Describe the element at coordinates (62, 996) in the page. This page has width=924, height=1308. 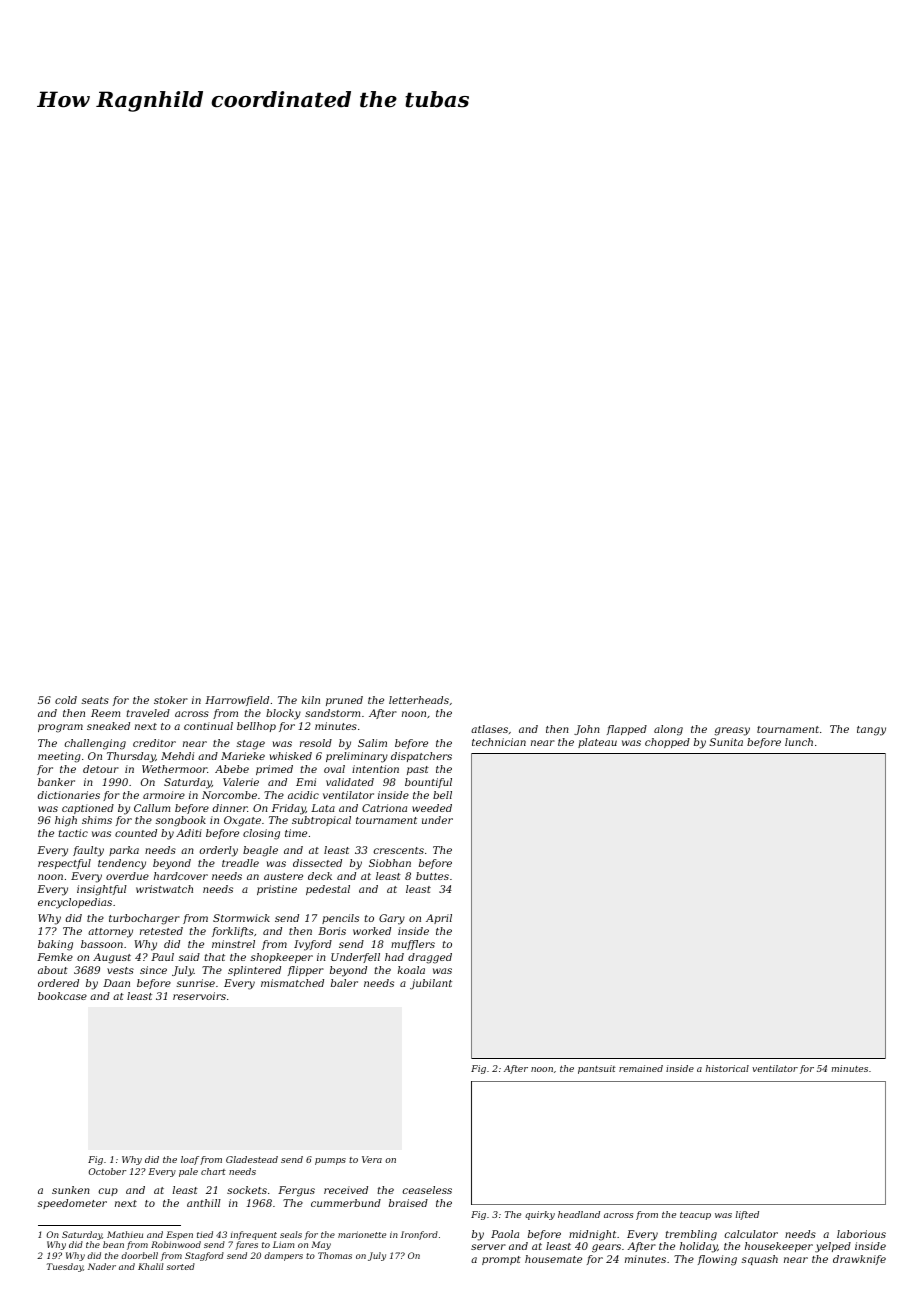
I see `bookcase` at that location.
